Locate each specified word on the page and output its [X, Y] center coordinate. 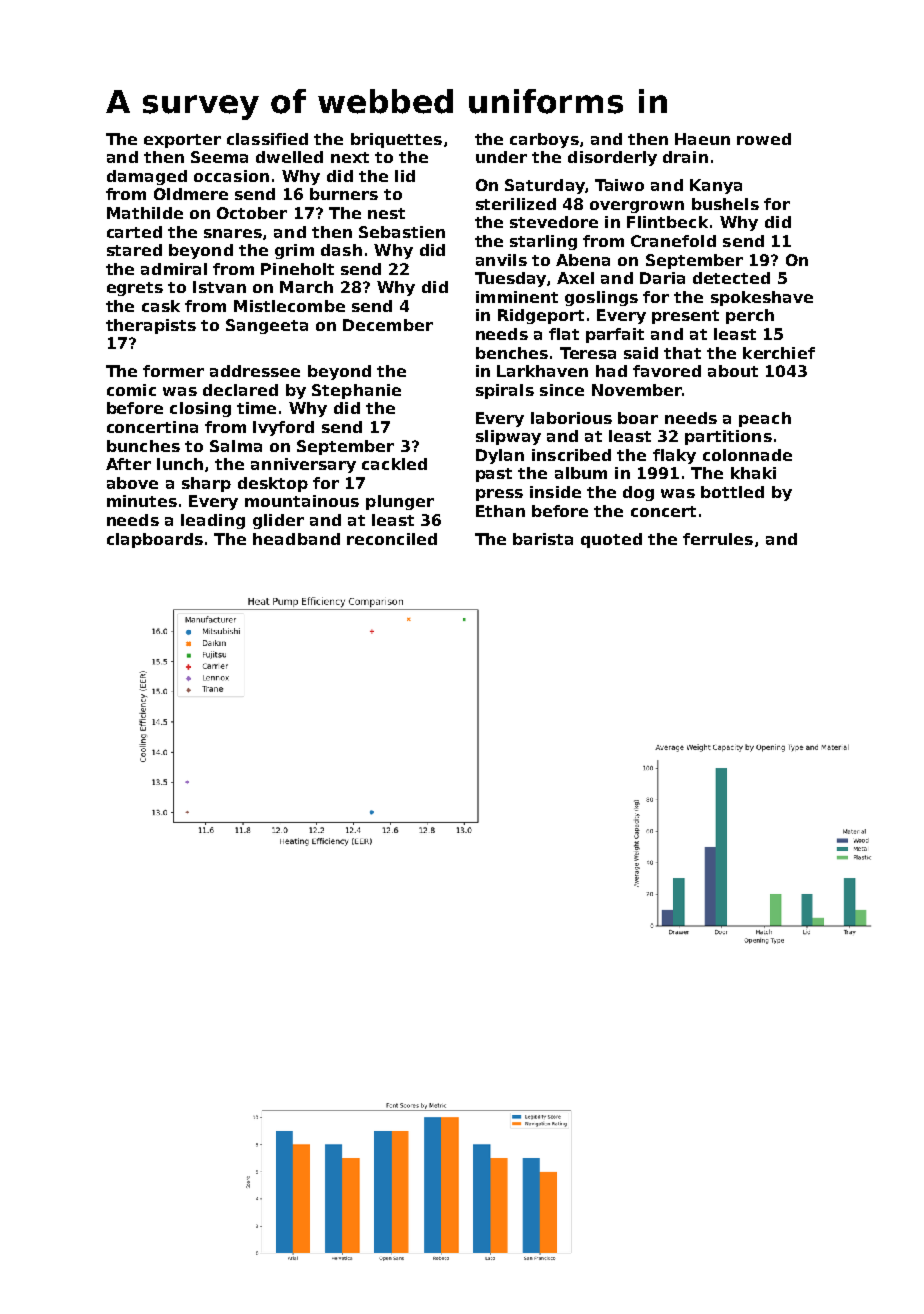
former [173, 371]
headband [296, 539]
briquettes [396, 140]
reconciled [392, 539]
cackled [394, 464]
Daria [662, 278]
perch [750, 316]
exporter [182, 141]
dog [638, 493]
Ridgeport [541, 316]
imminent [517, 297]
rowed [764, 139]
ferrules [718, 539]
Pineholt [297, 269]
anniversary [303, 465]
